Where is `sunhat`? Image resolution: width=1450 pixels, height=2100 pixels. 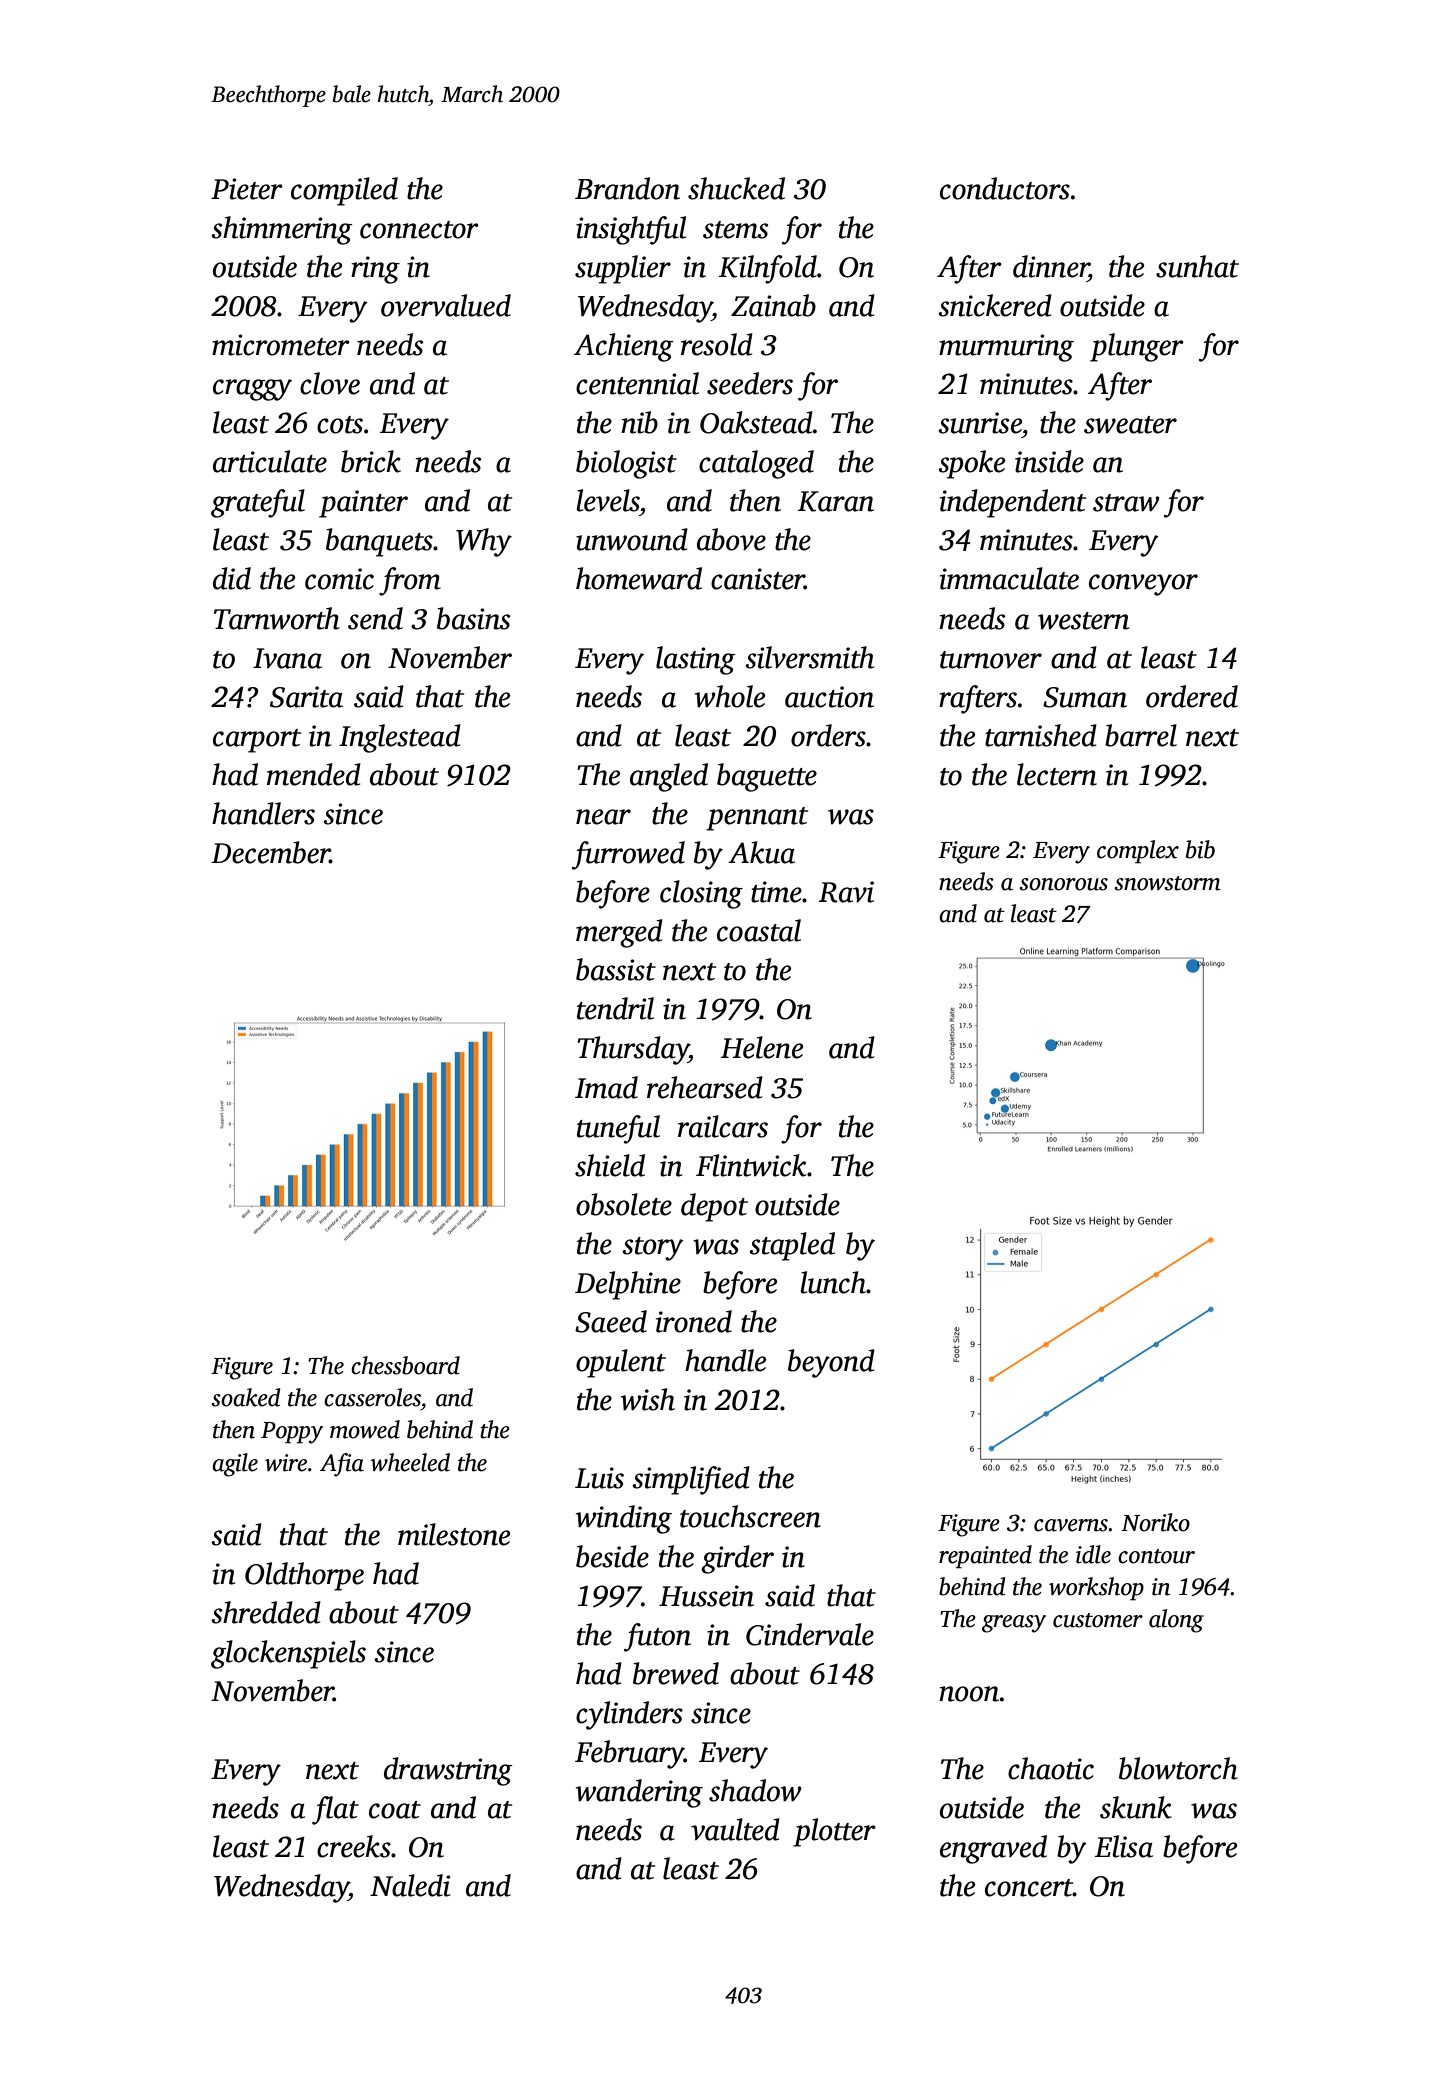 sunhat is located at coordinates (1197, 266).
